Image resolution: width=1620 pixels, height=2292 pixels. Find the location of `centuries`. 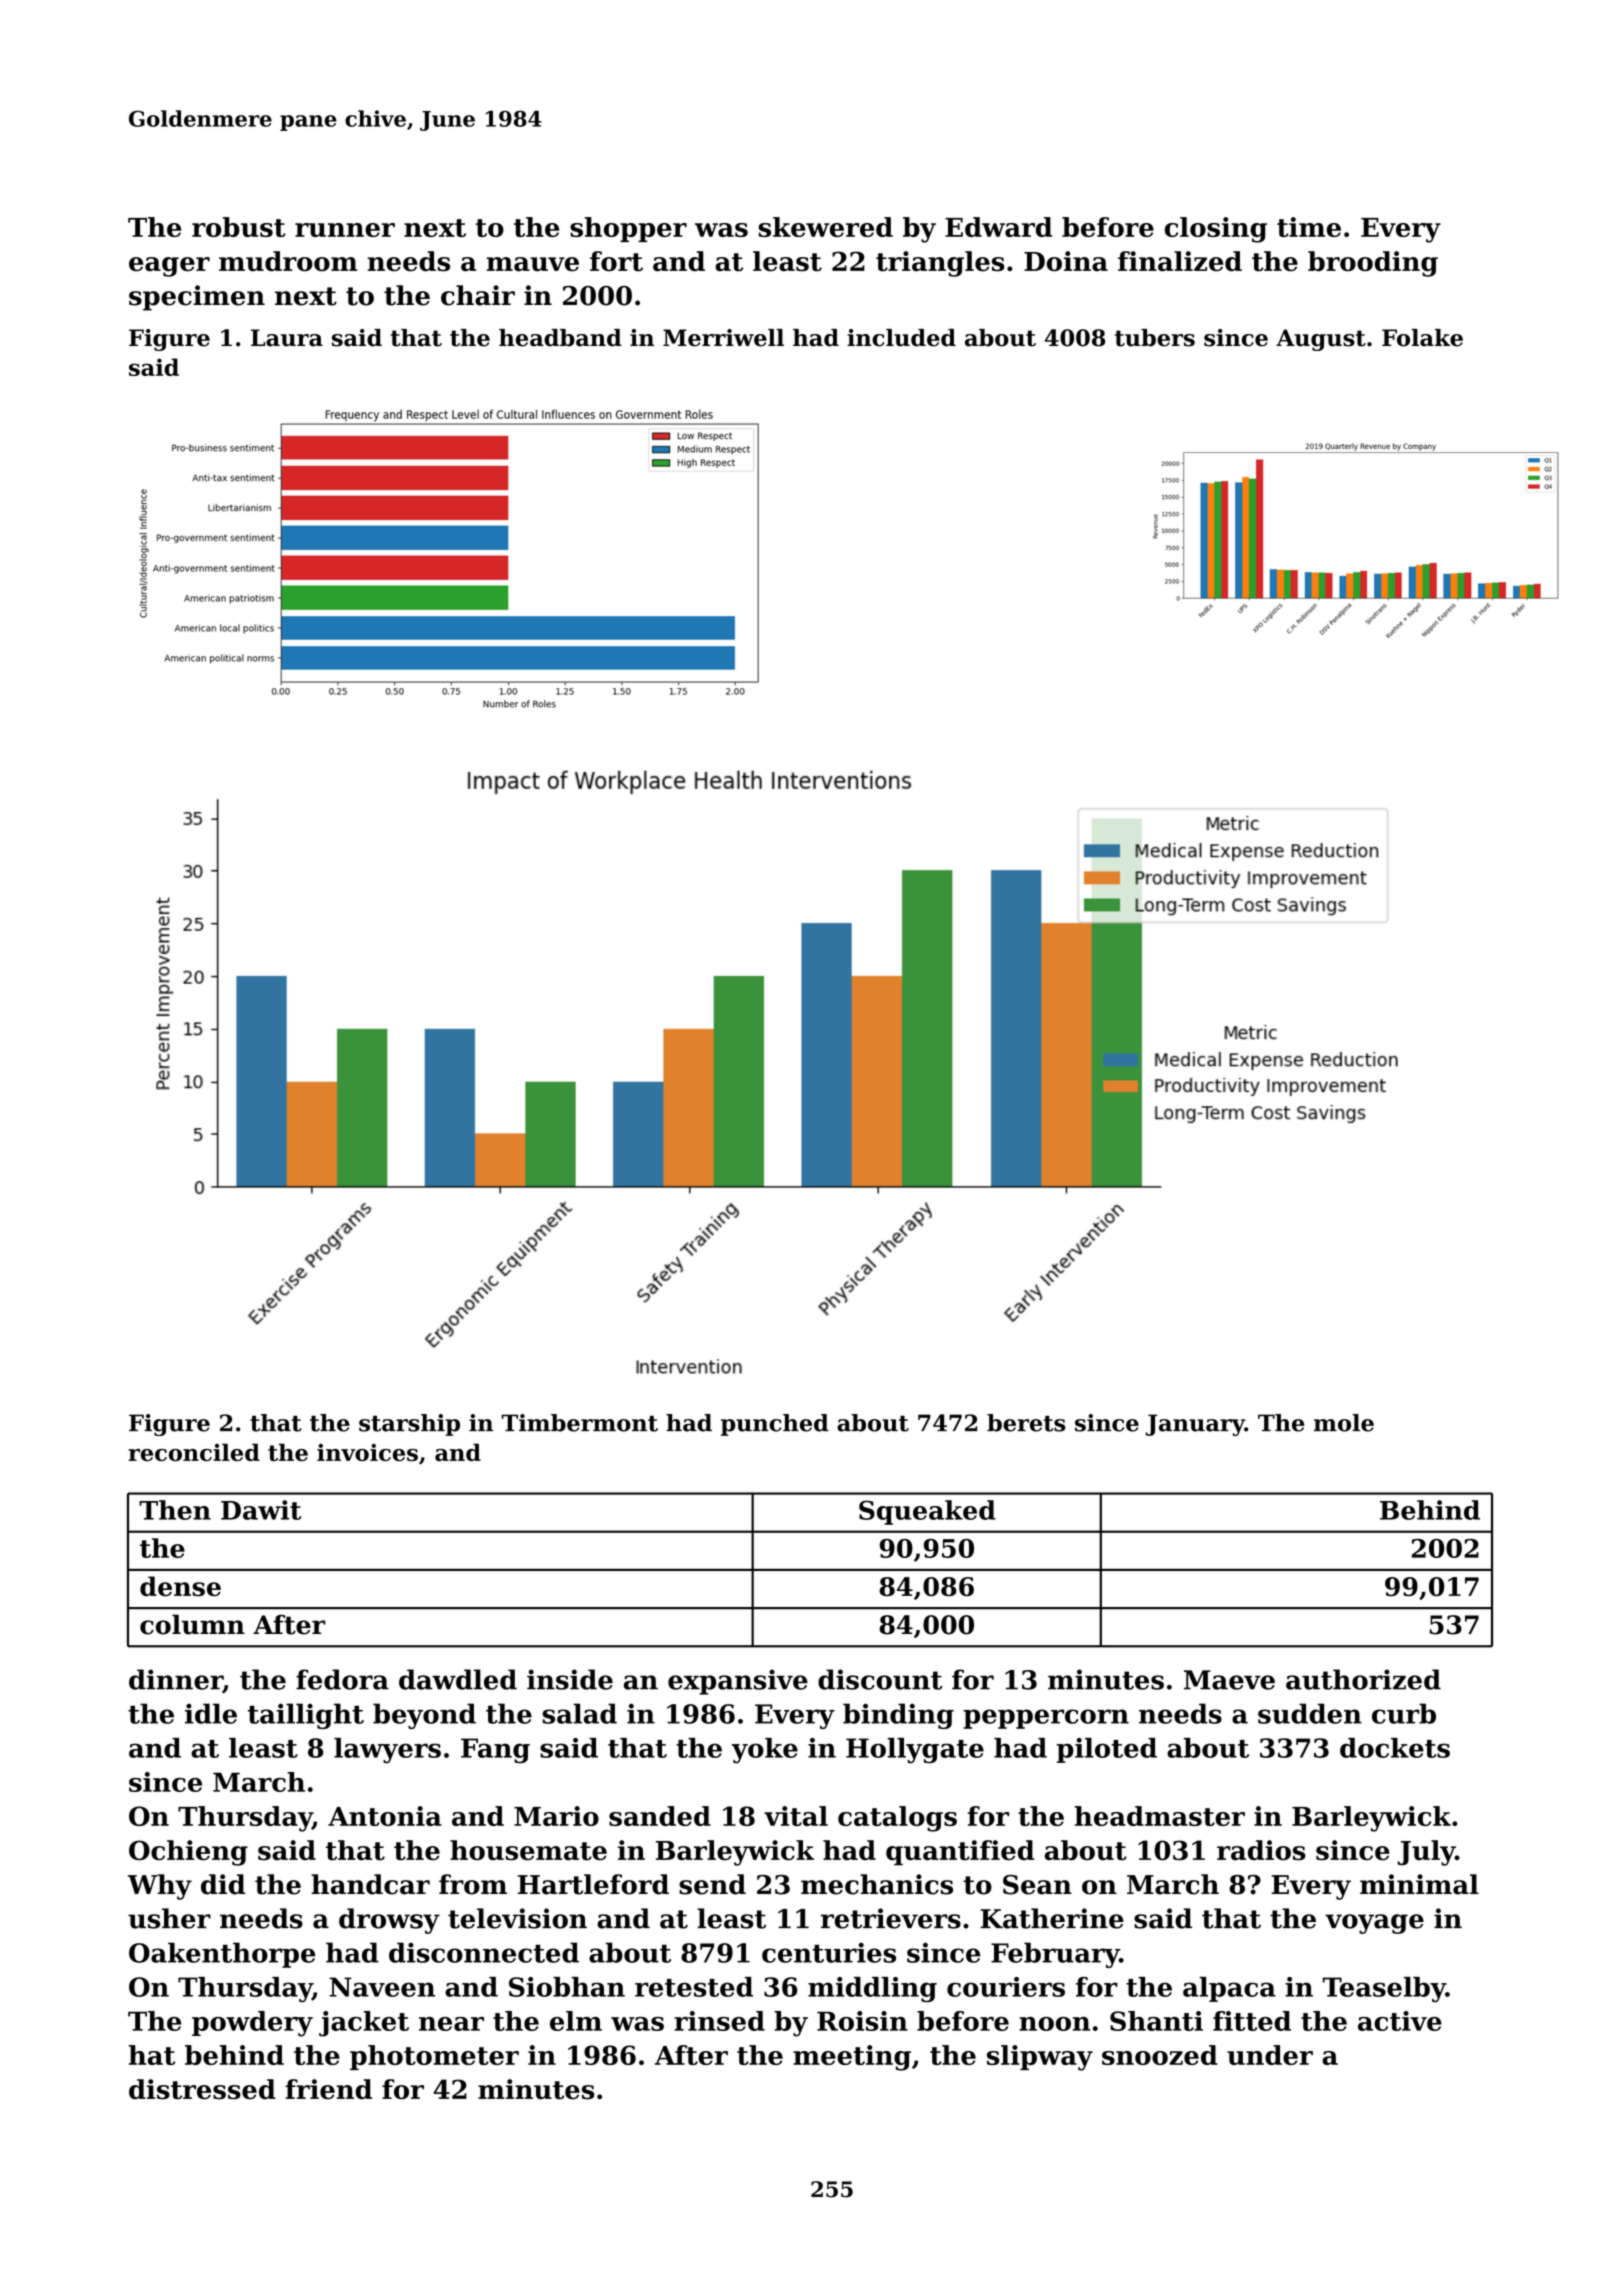

centuries is located at coordinates (829, 1952).
